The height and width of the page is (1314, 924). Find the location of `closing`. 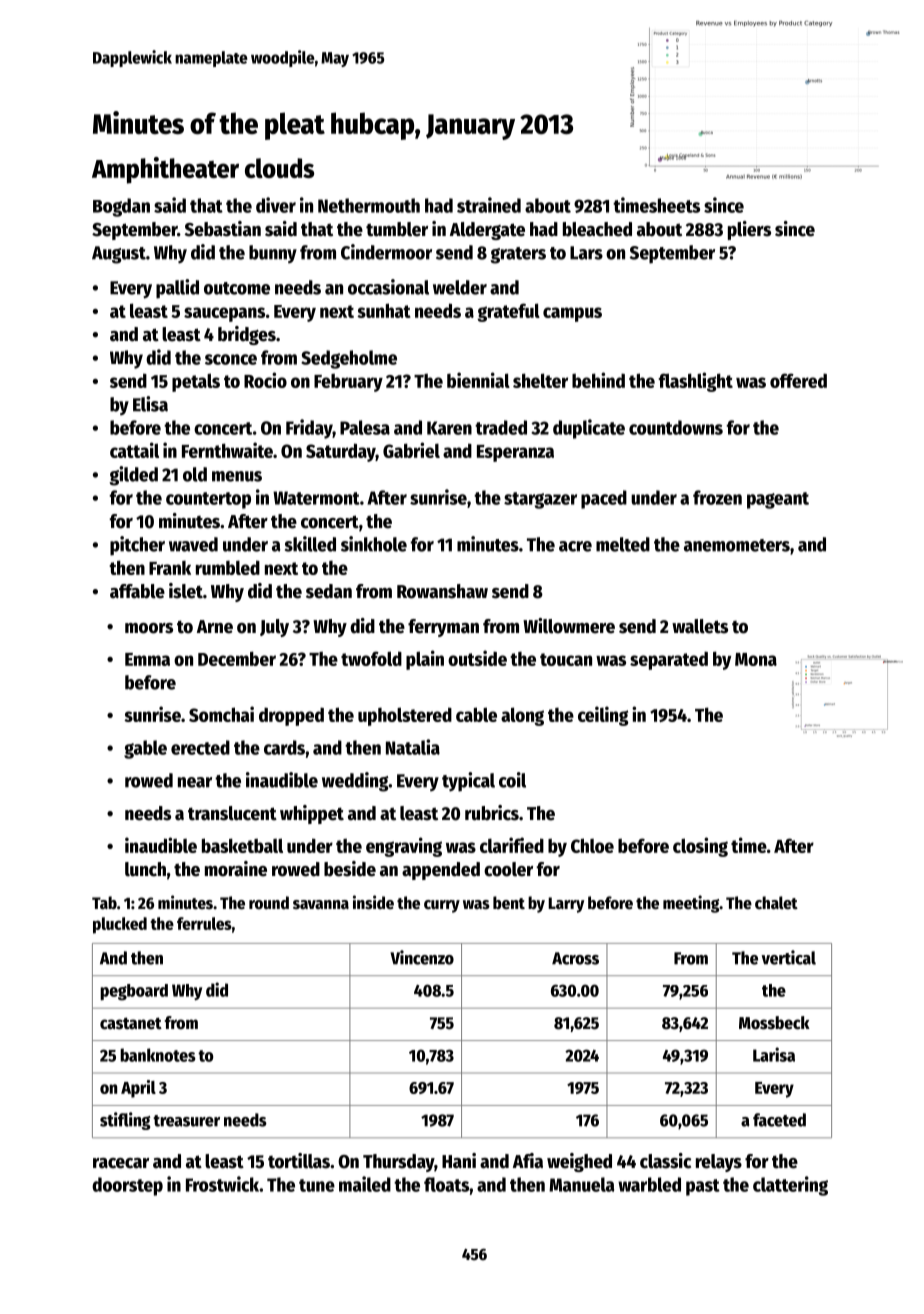

closing is located at coordinates (700, 847).
